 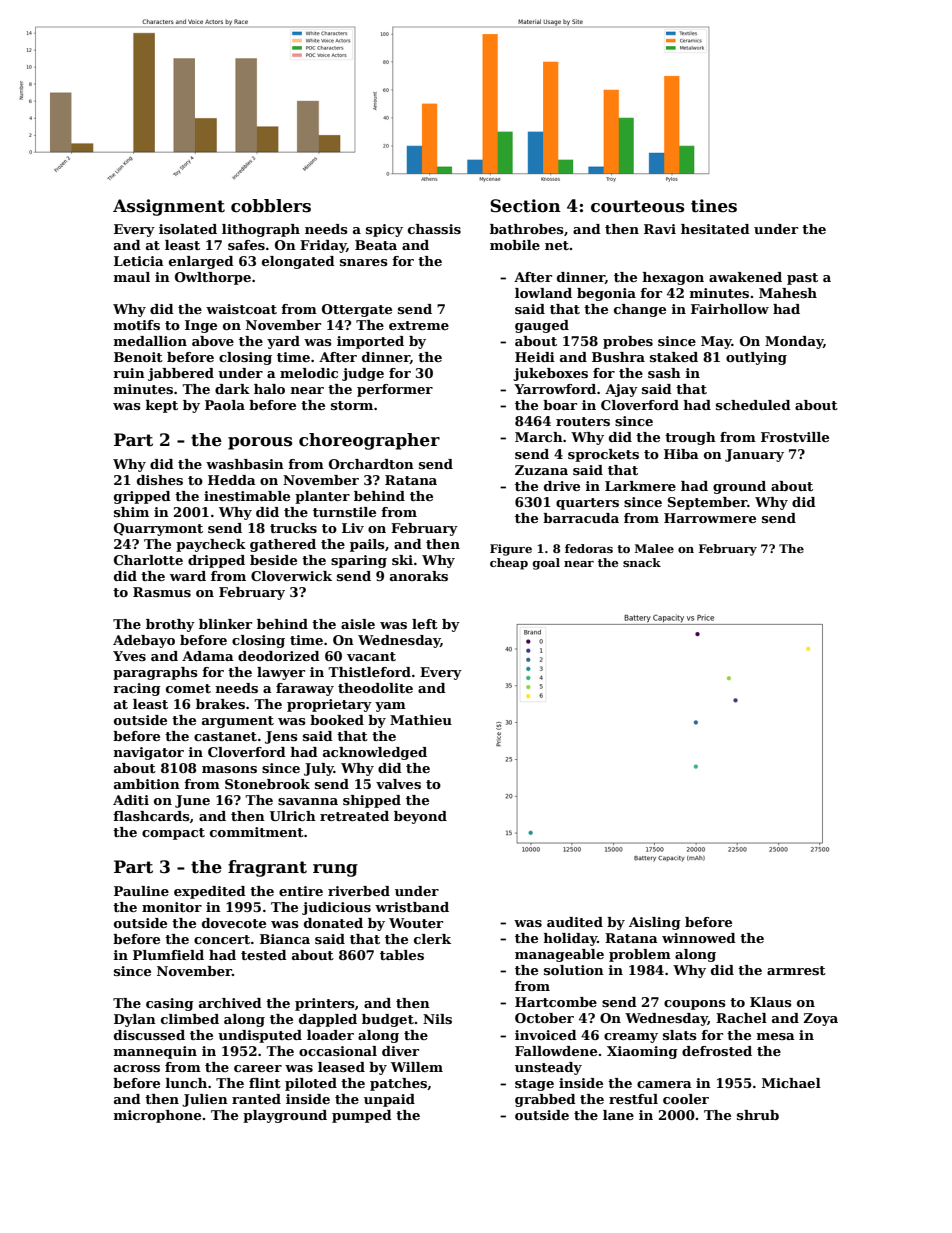 I want to click on drive, so click(x=562, y=486).
